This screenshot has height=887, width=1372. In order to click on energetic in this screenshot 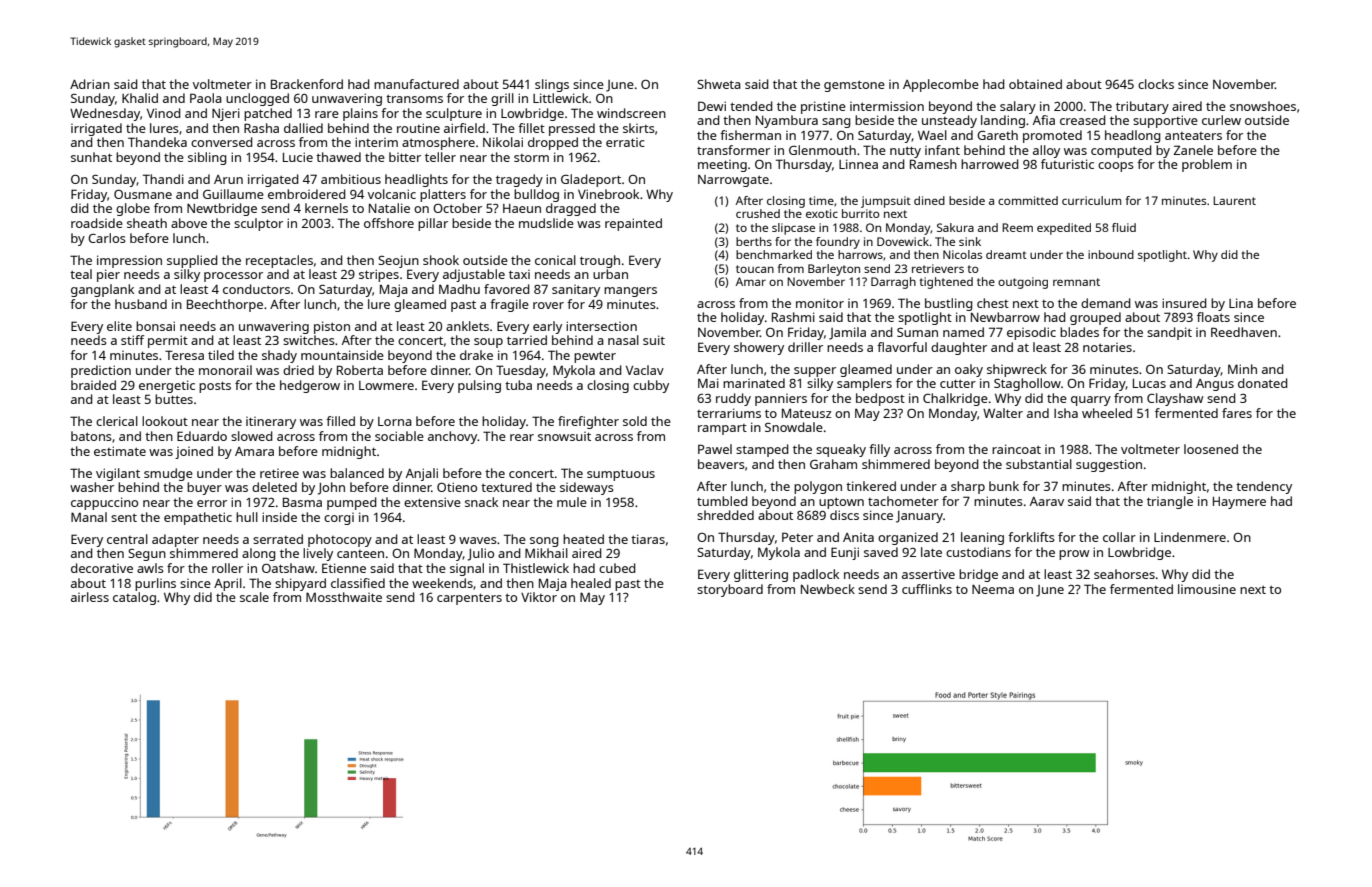, I will do `click(167, 386)`.
